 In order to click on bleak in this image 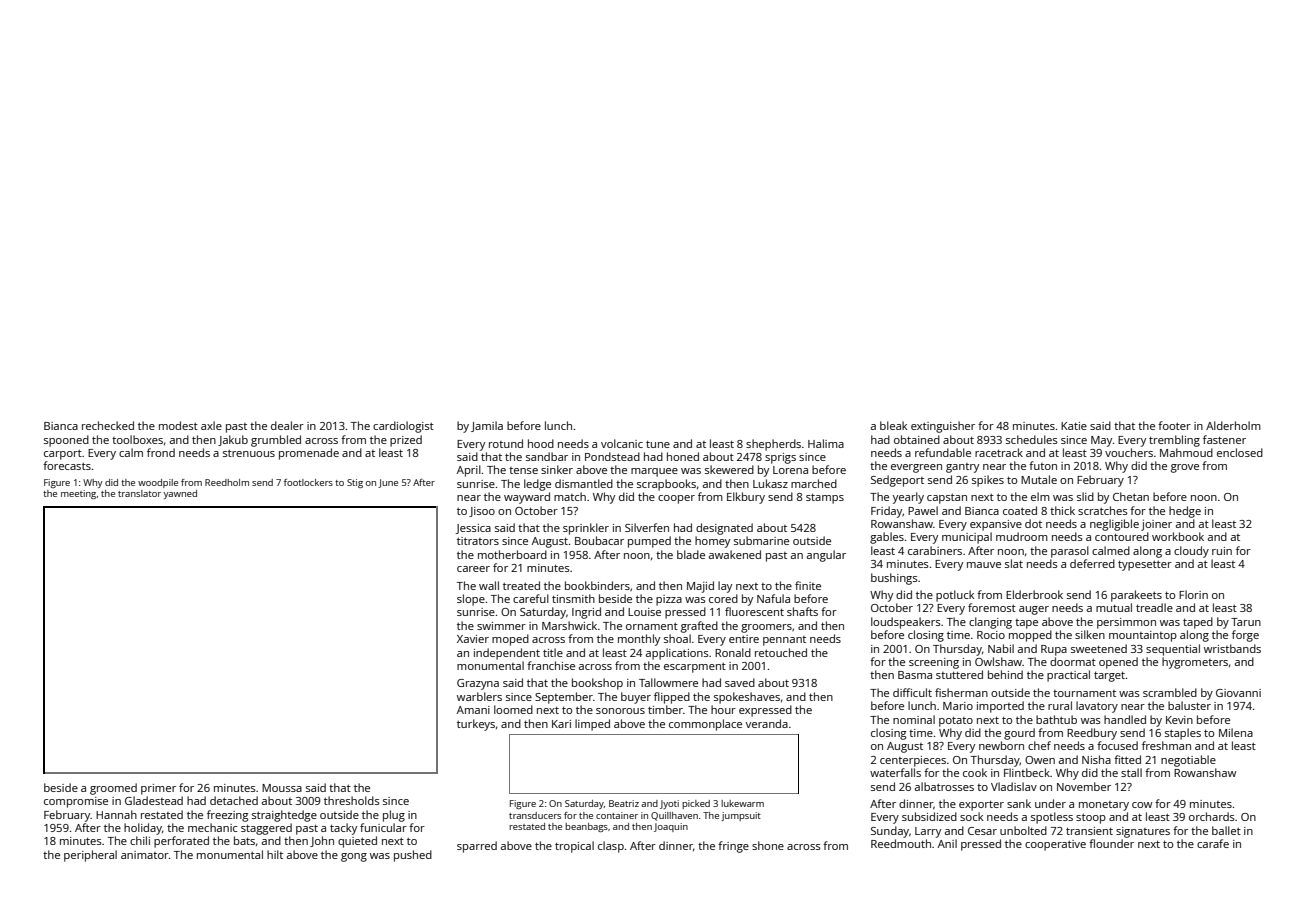, I will do `click(893, 425)`.
